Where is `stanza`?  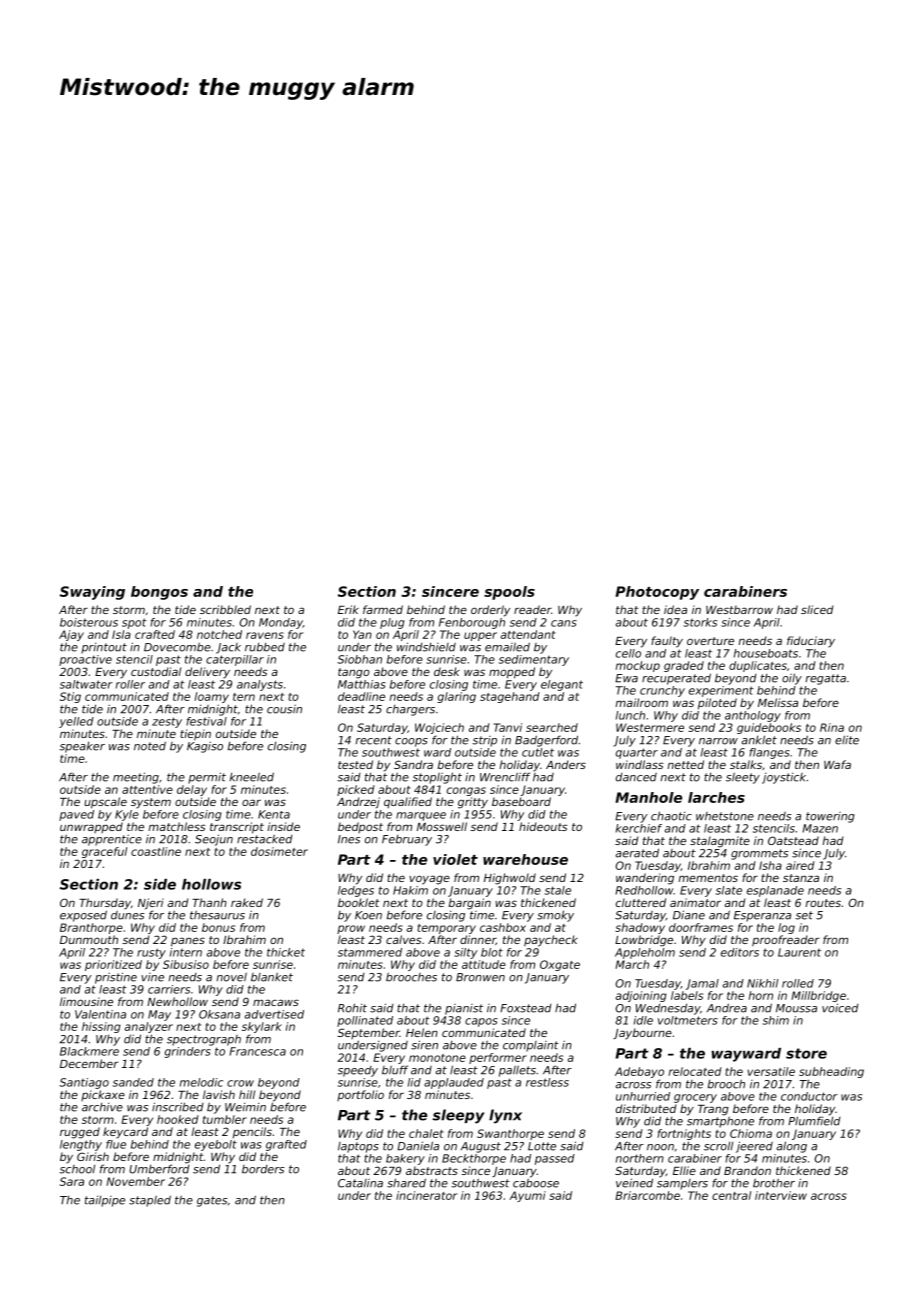 stanza is located at coordinates (801, 878).
